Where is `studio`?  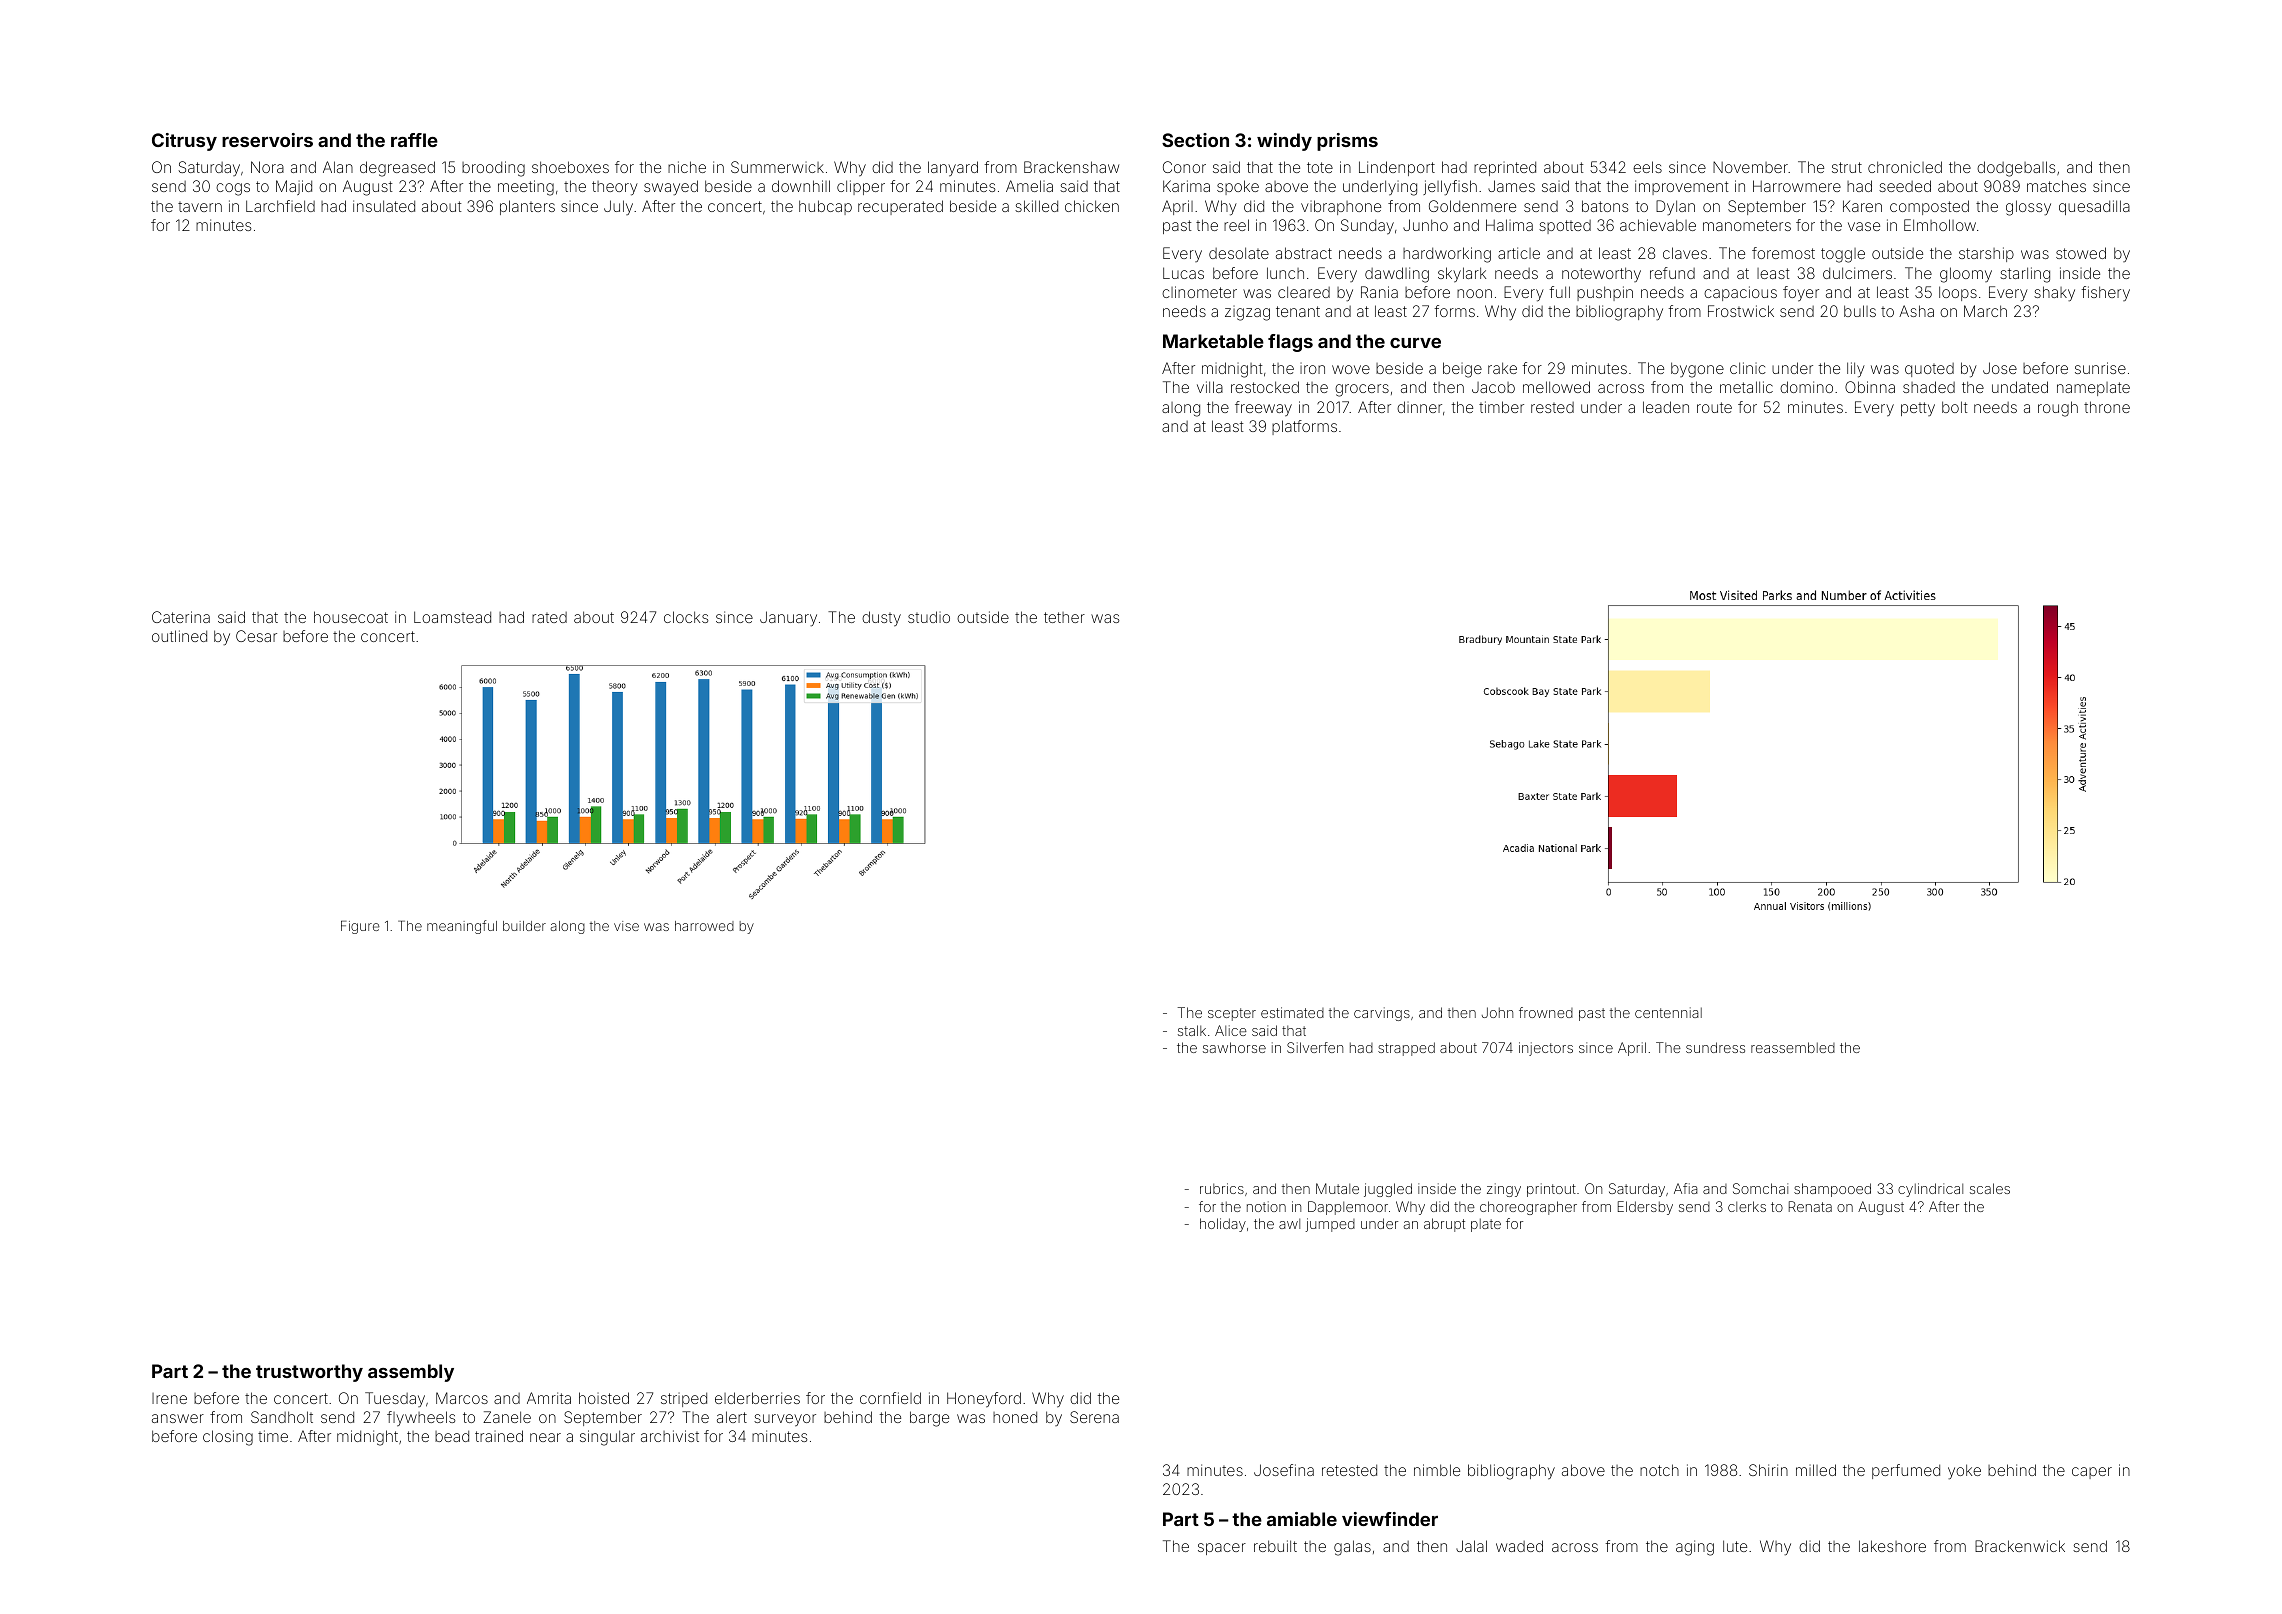 studio is located at coordinates (929, 617).
